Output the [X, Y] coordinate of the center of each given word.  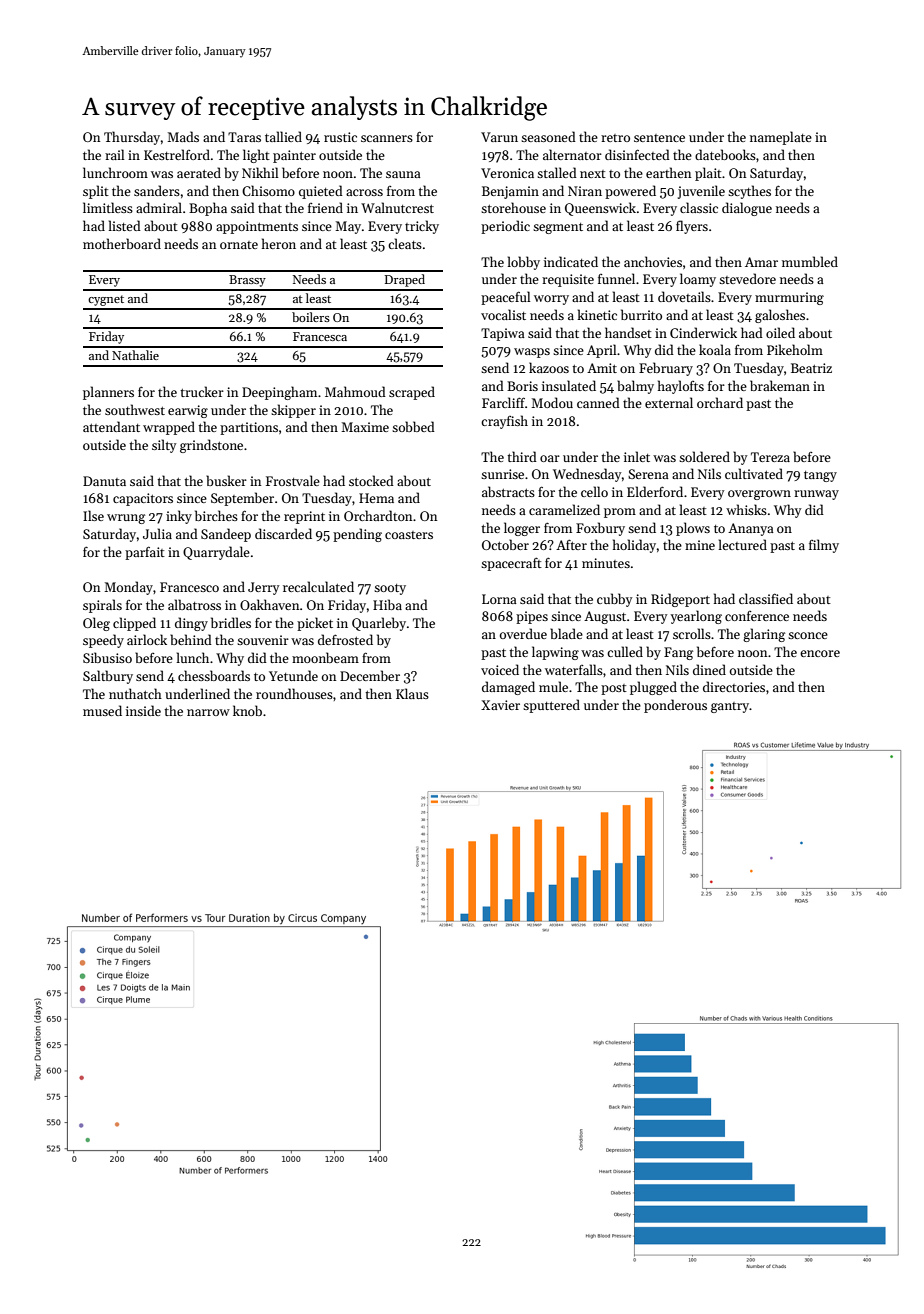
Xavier [500, 705]
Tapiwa [503, 334]
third [522, 456]
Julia [157, 533]
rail [115, 154]
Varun [499, 137]
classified [766, 598]
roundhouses [294, 693]
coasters [409, 535]
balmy [635, 387]
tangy [820, 476]
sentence [659, 138]
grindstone [211, 446]
